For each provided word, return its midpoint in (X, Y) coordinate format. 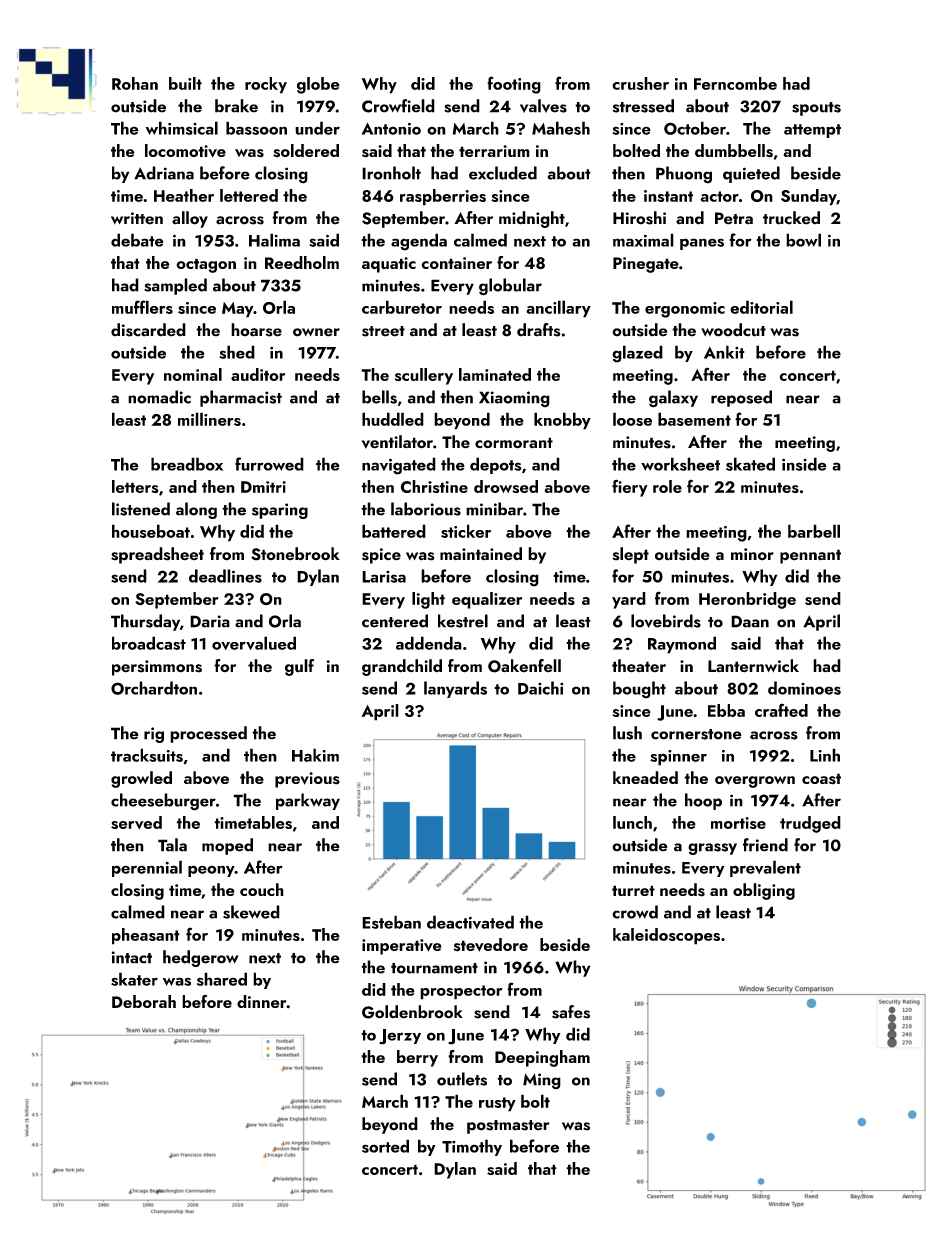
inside (804, 464)
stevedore (491, 945)
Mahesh (561, 128)
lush (627, 733)
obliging (764, 891)
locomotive (185, 151)
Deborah (144, 1001)
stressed (643, 106)
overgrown (755, 782)
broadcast (149, 643)
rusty (497, 1104)
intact (132, 957)
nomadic (159, 397)
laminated (495, 374)
